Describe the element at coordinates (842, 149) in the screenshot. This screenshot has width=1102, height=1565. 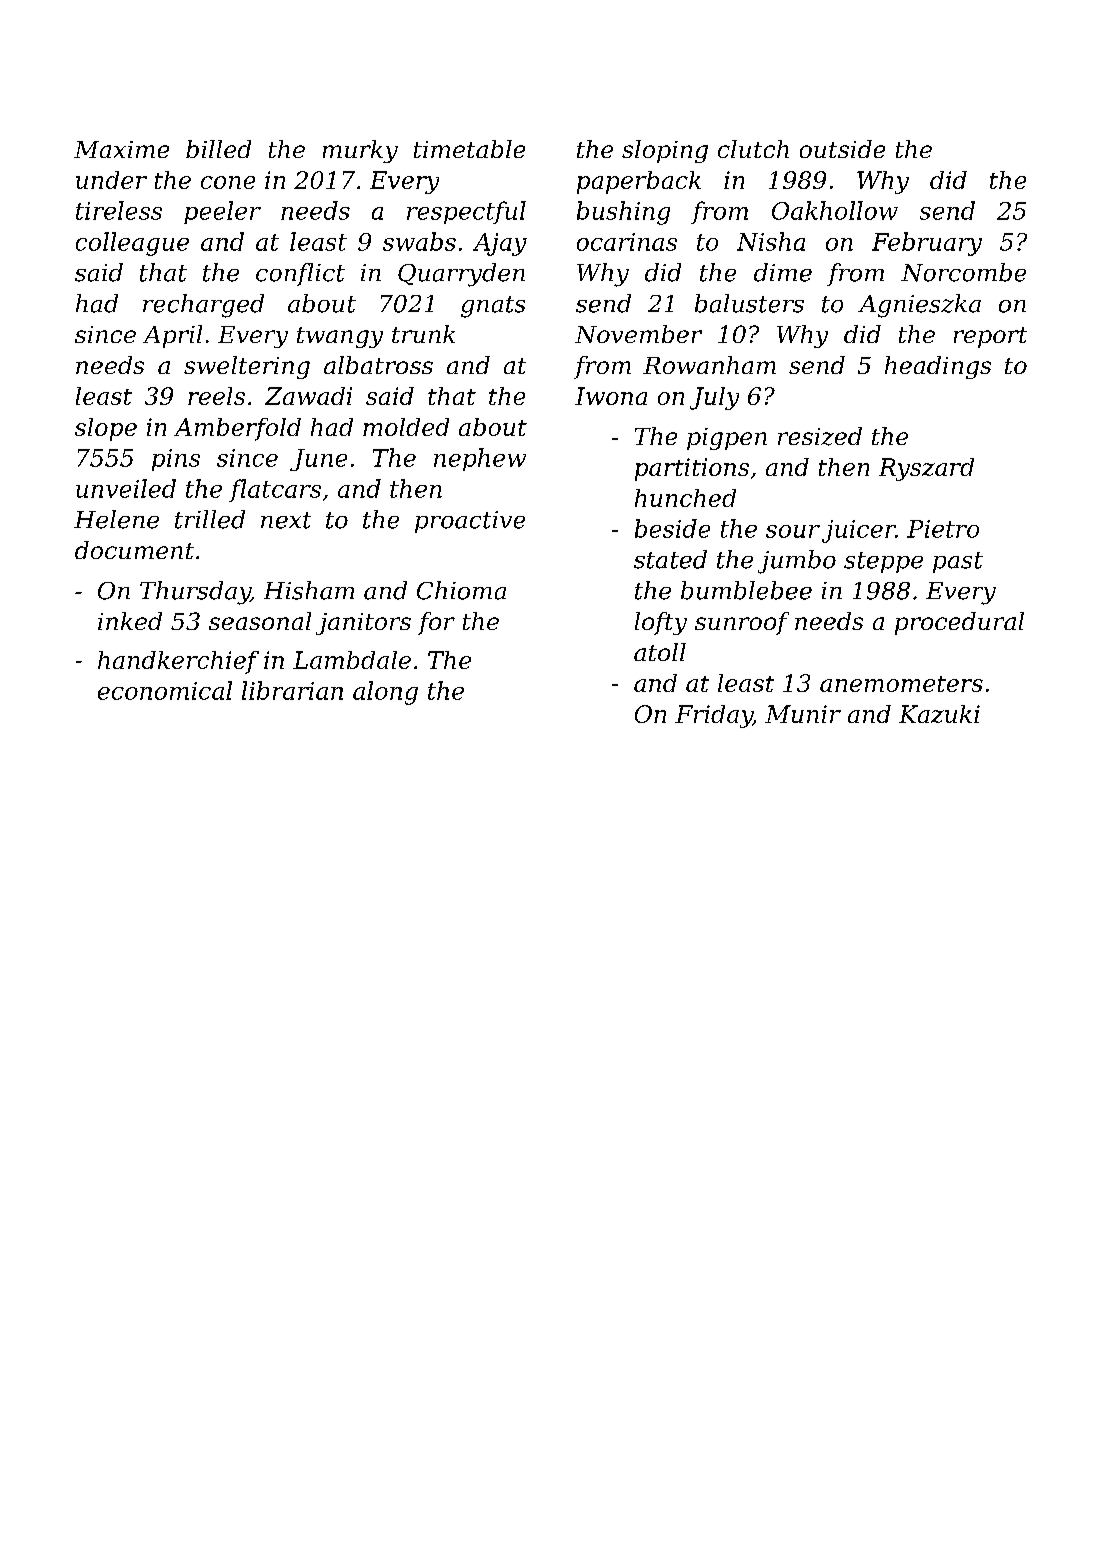
I see `outside` at that location.
